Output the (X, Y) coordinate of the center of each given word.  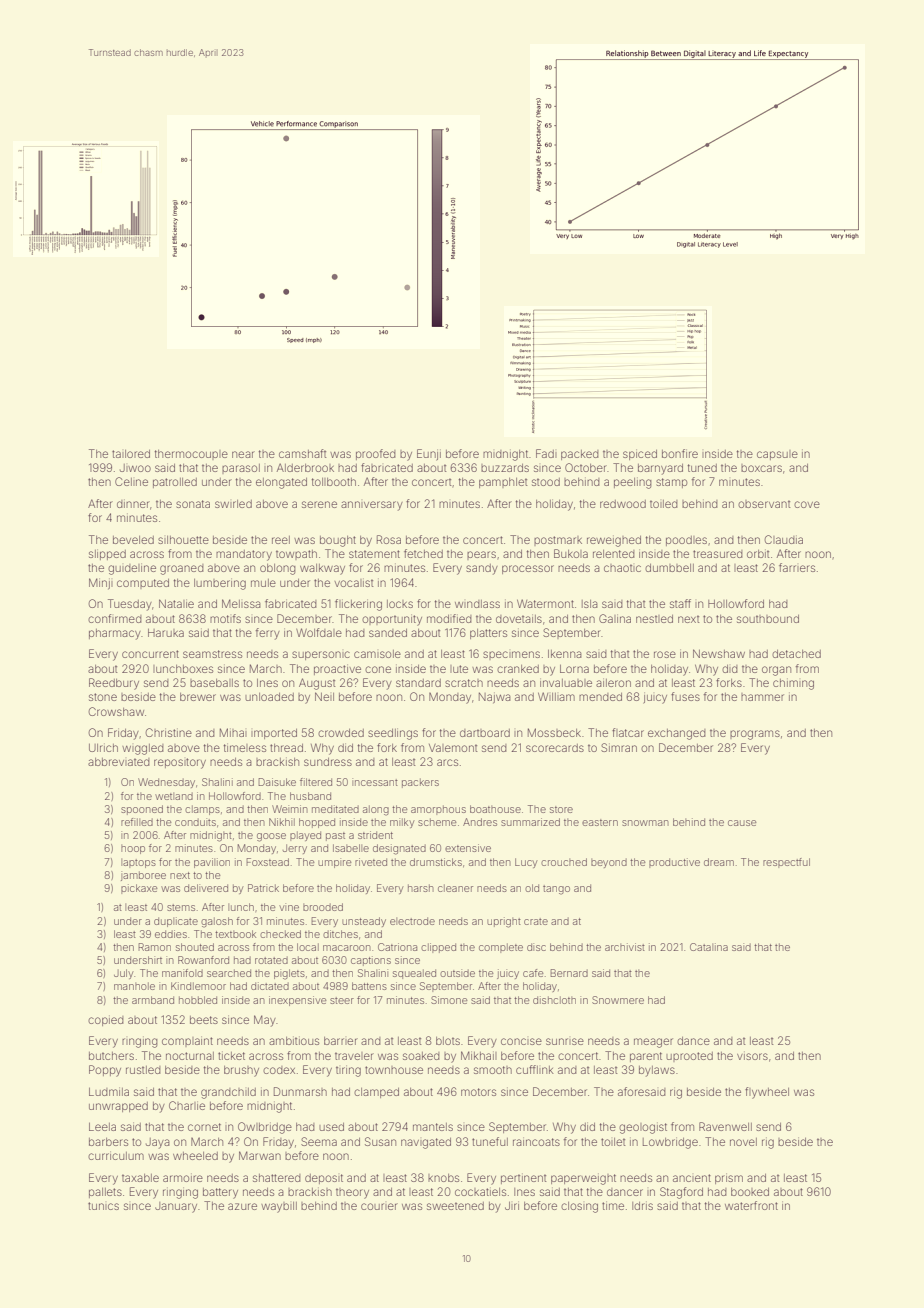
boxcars (761, 468)
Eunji (429, 455)
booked (750, 1192)
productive (674, 863)
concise (521, 1041)
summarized (530, 822)
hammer (762, 697)
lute (459, 669)
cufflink (535, 1069)
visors (752, 1055)
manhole (134, 986)
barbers (108, 1142)
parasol (241, 469)
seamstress (212, 654)
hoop (133, 849)
